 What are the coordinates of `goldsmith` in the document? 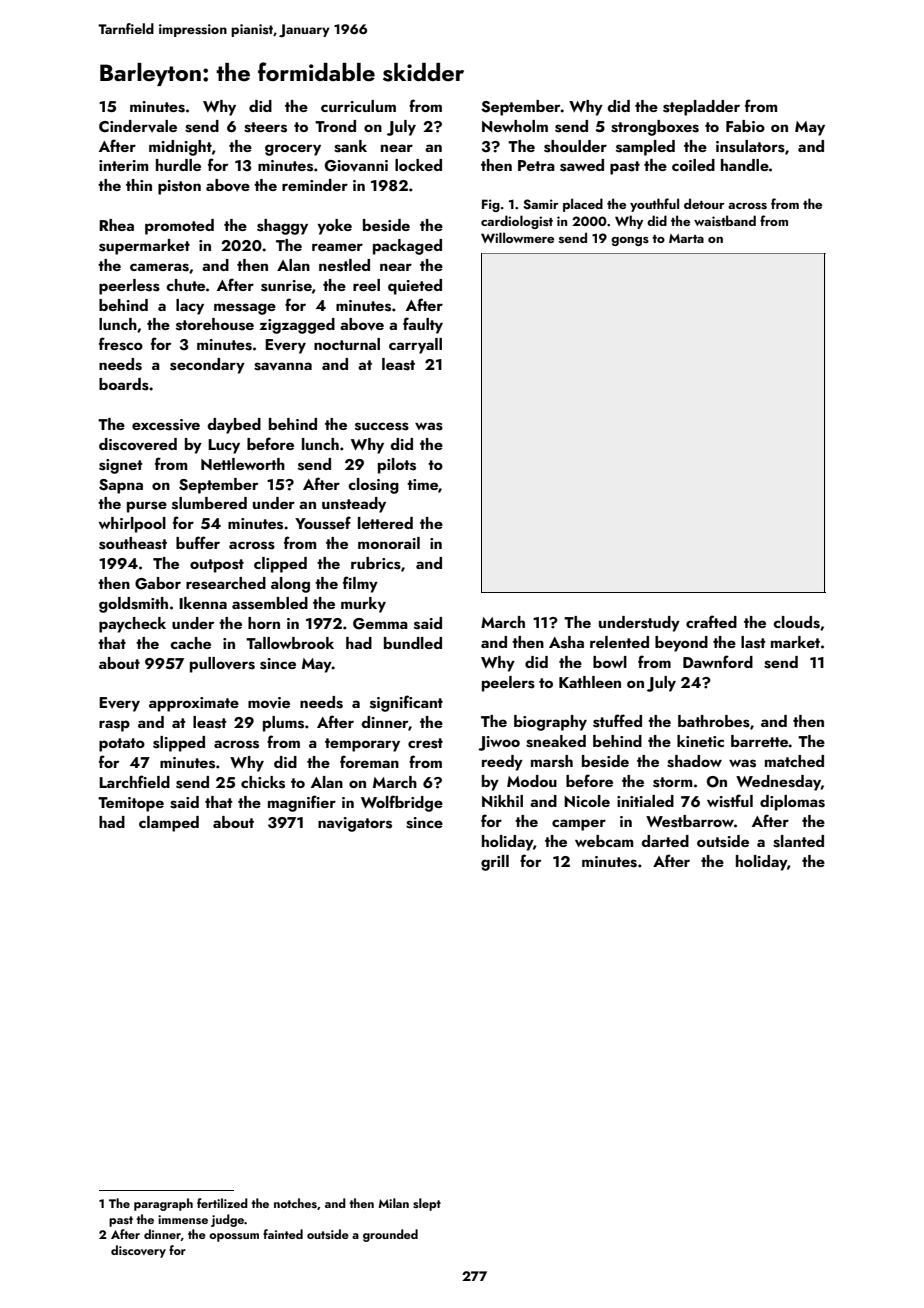 It's located at (133, 605).
